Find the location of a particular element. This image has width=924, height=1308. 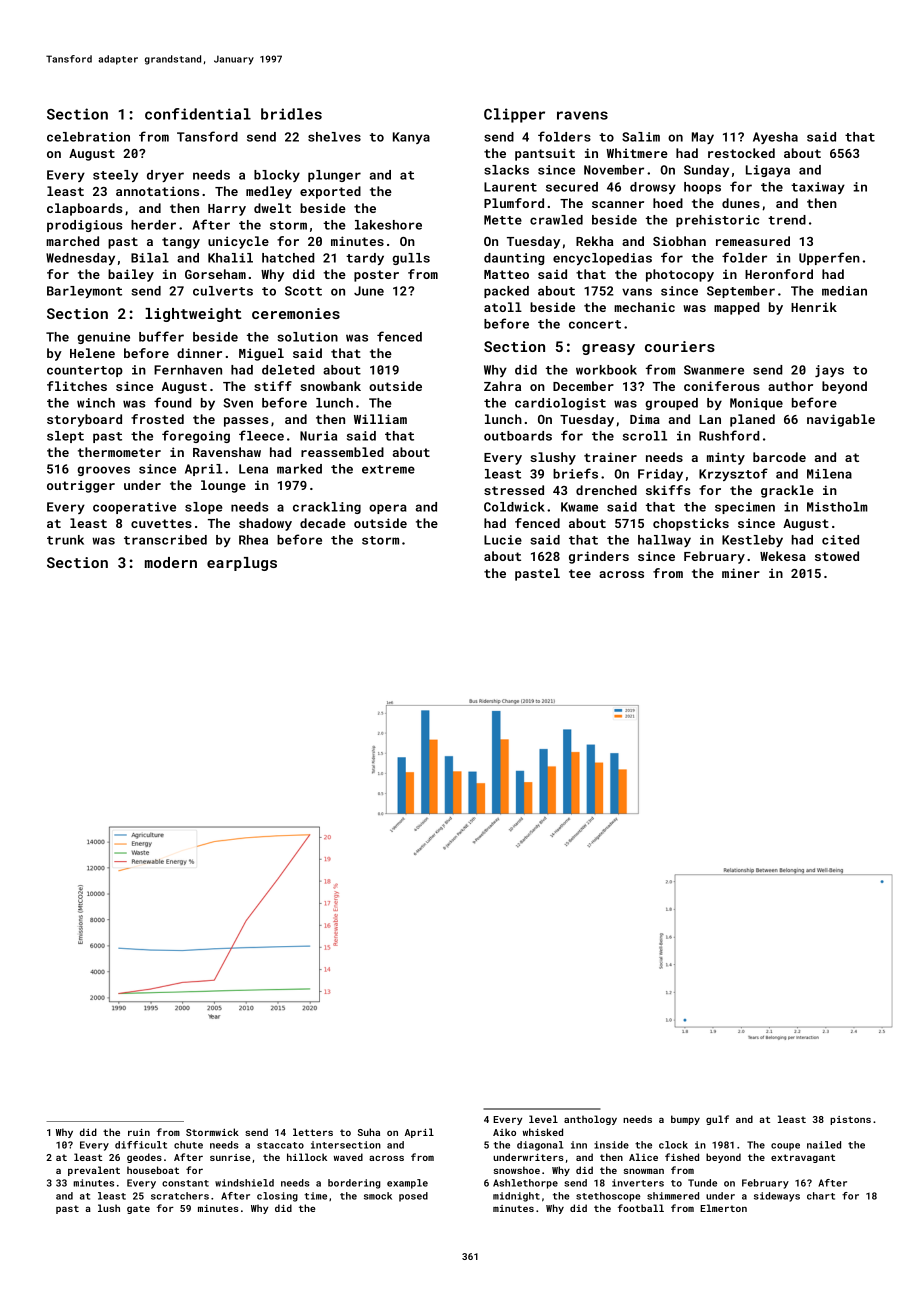

prevalent is located at coordinates (94, 1171).
